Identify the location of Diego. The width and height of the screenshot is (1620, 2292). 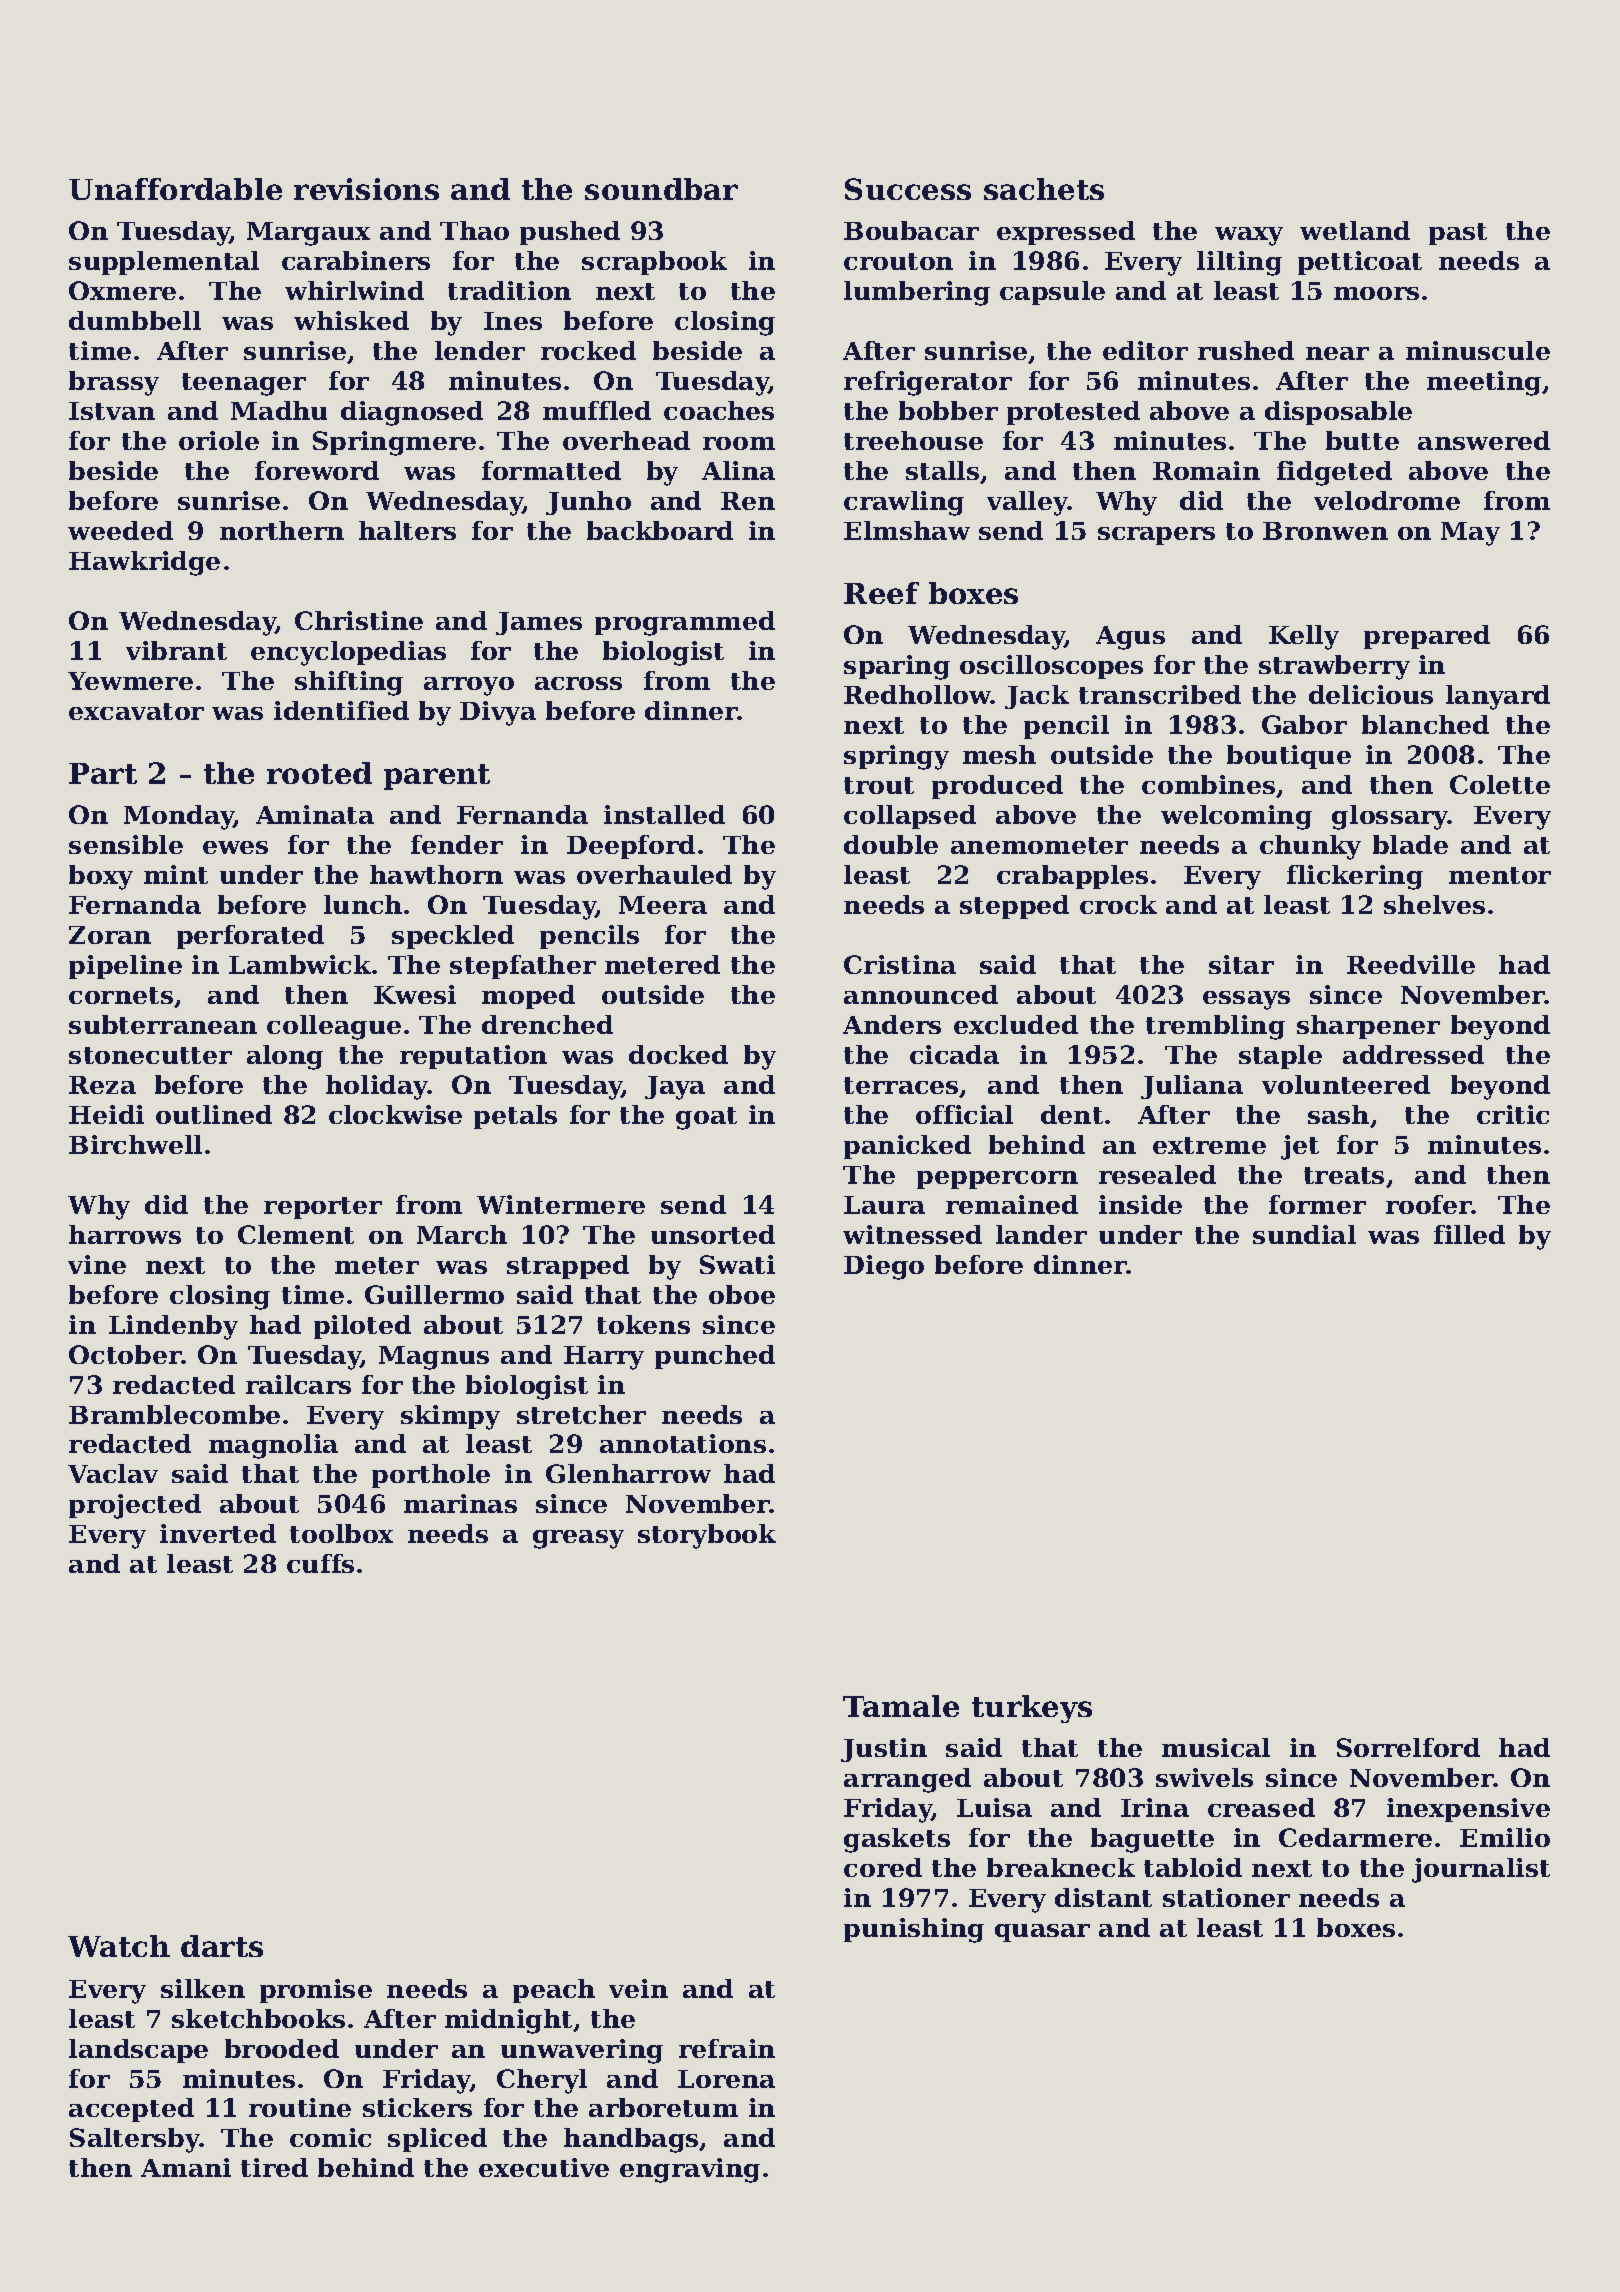
(884, 1267).
